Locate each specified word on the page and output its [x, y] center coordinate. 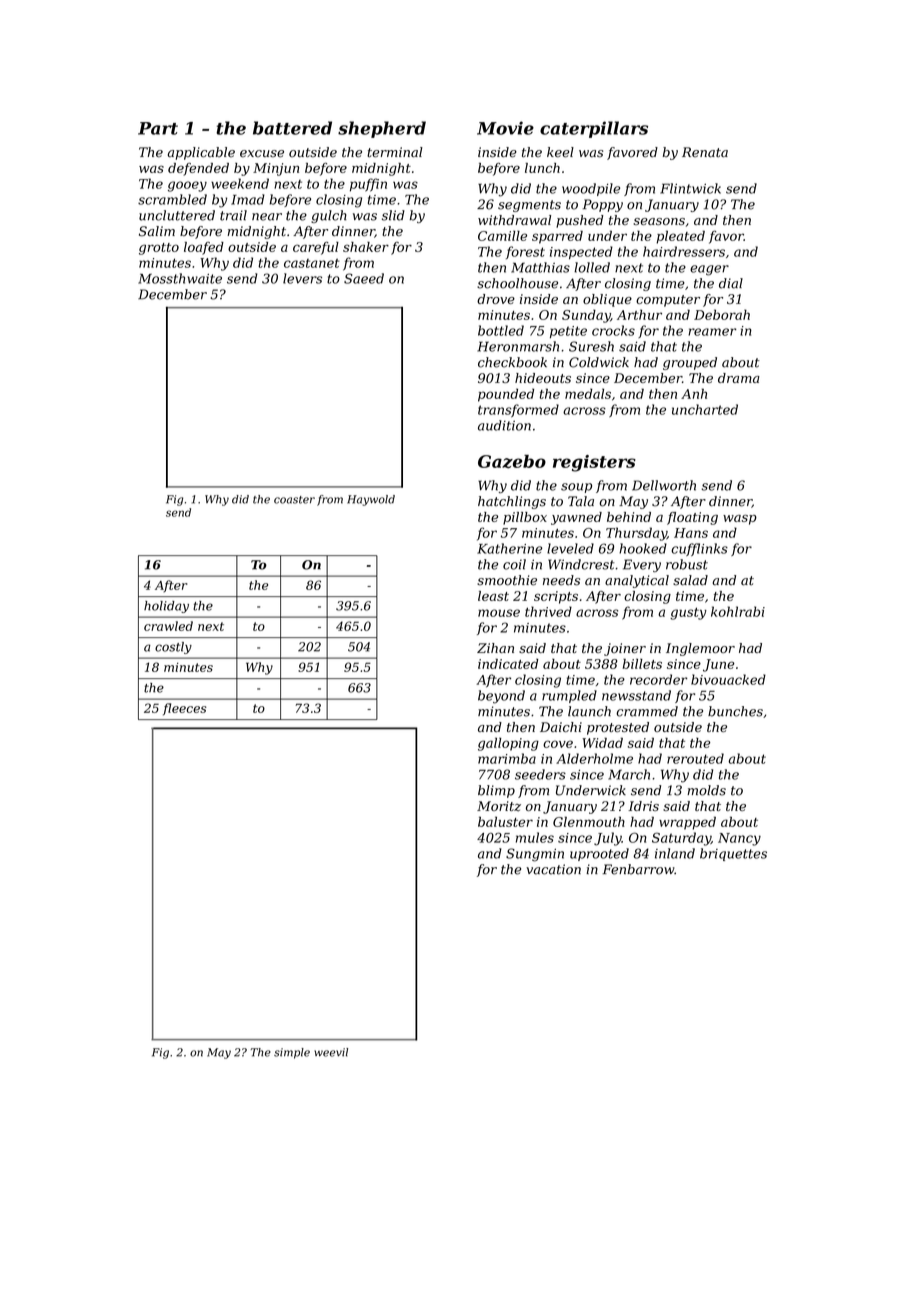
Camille [502, 235]
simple [292, 1053]
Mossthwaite [180, 278]
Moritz [499, 806]
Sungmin [535, 855]
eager [709, 270]
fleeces [185, 709]
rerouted [695, 758]
